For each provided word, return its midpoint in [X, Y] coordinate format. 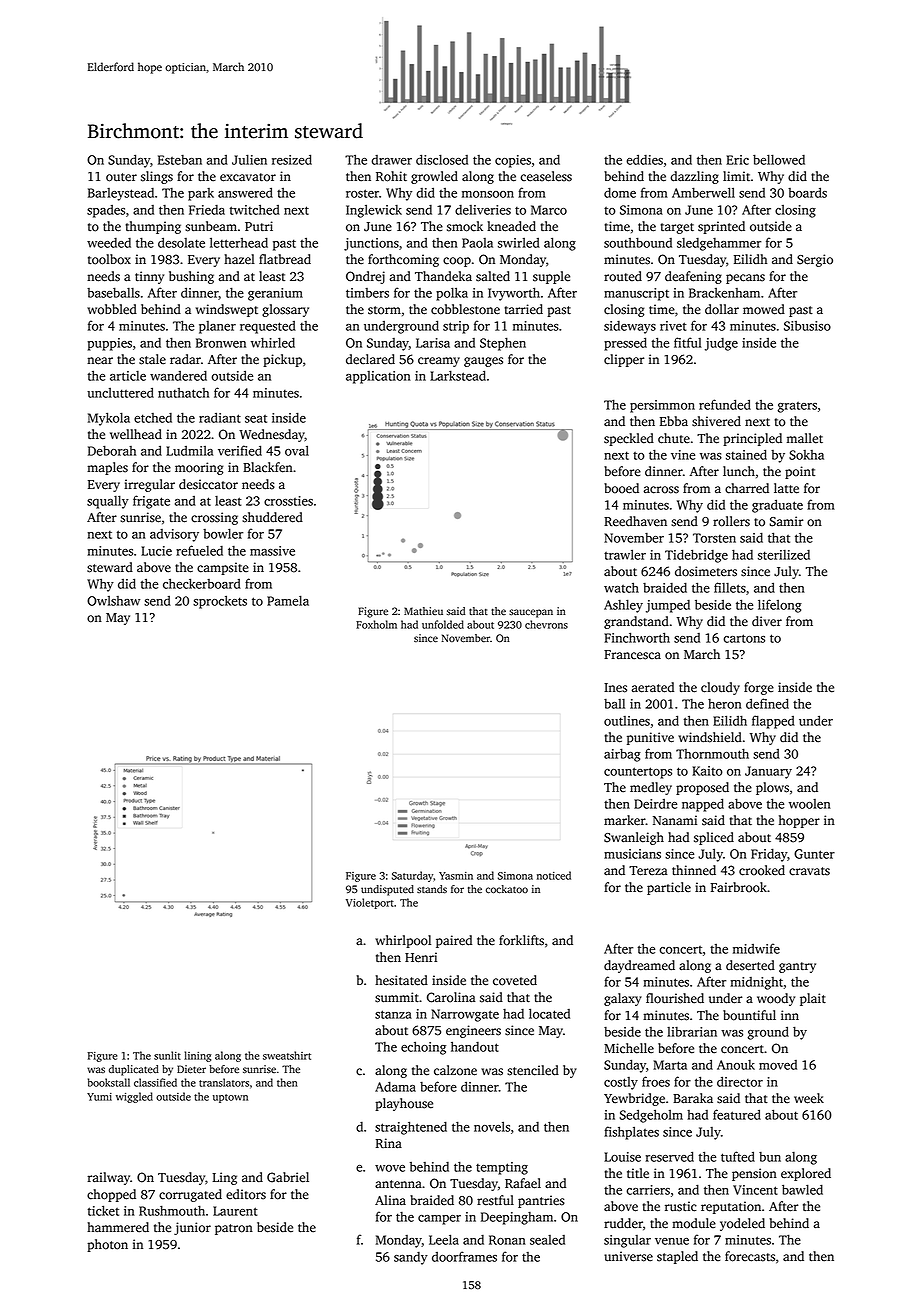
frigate [151, 502]
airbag [622, 755]
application [378, 377]
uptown [230, 1098]
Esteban [180, 159]
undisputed [387, 890]
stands [432, 889]
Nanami [675, 820]
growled [434, 177]
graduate [777, 506]
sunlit [167, 1055]
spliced [714, 838]
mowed [764, 309]
